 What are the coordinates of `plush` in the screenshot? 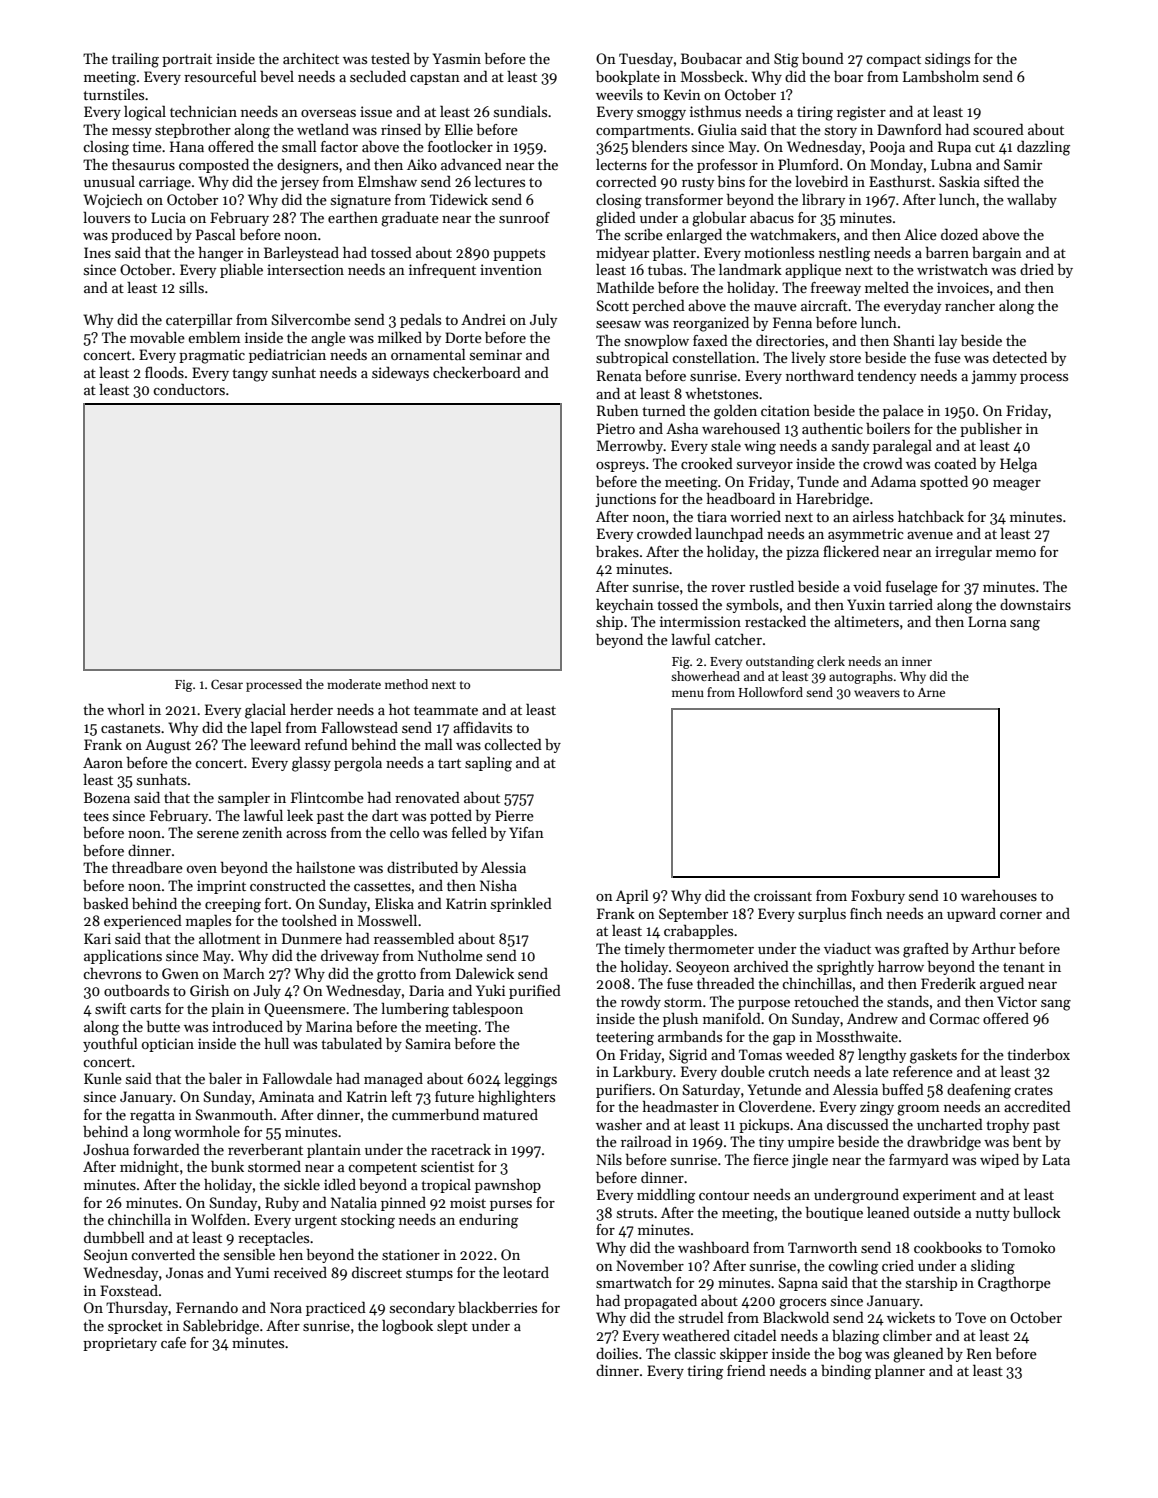 It's located at (680, 1020).
